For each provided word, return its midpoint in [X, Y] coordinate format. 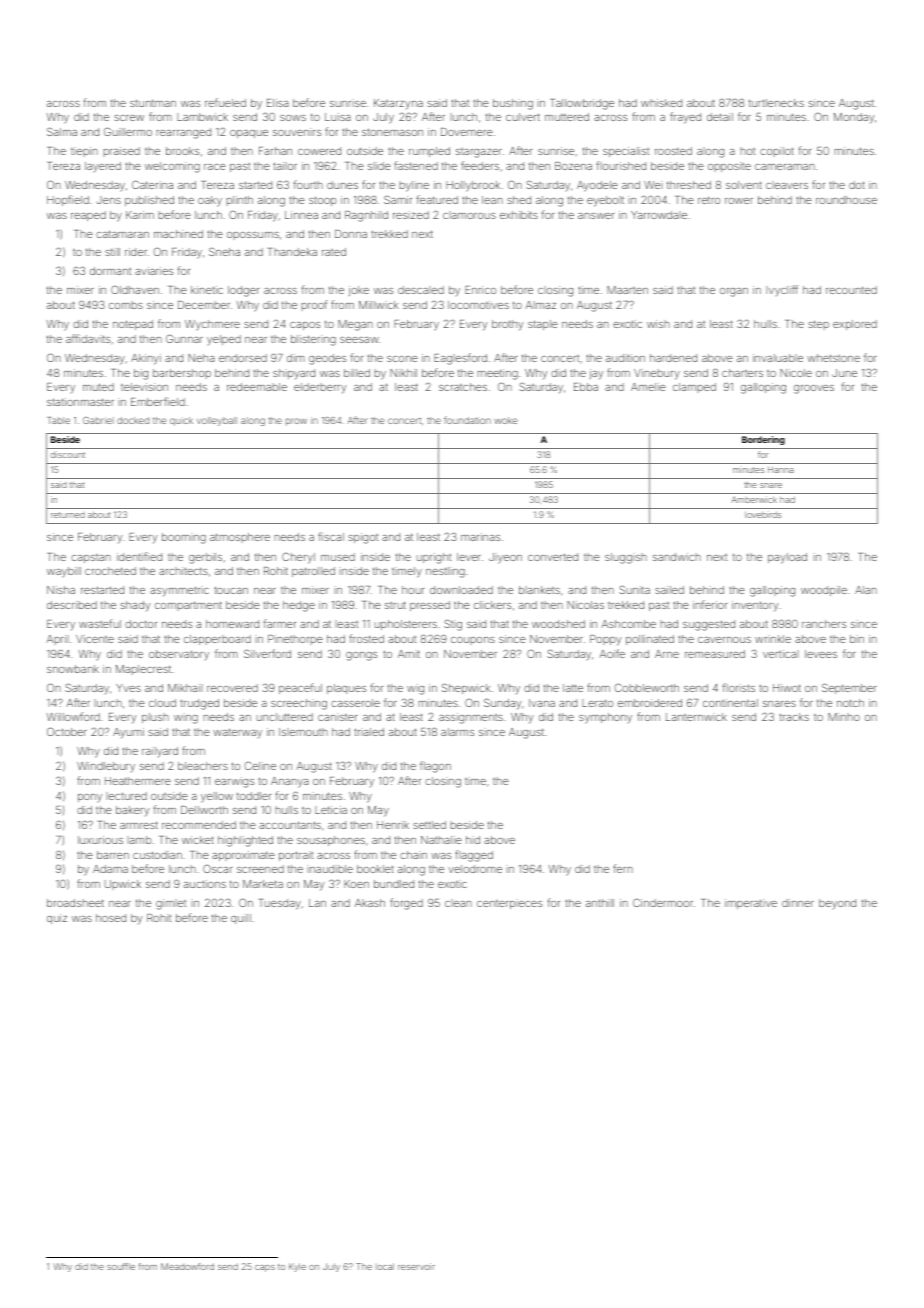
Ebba [586, 387]
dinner [798, 903]
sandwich [677, 557]
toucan [231, 590]
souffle [121, 1266]
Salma [62, 131]
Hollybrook [473, 186]
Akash [370, 903]
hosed [111, 918]
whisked [661, 103]
